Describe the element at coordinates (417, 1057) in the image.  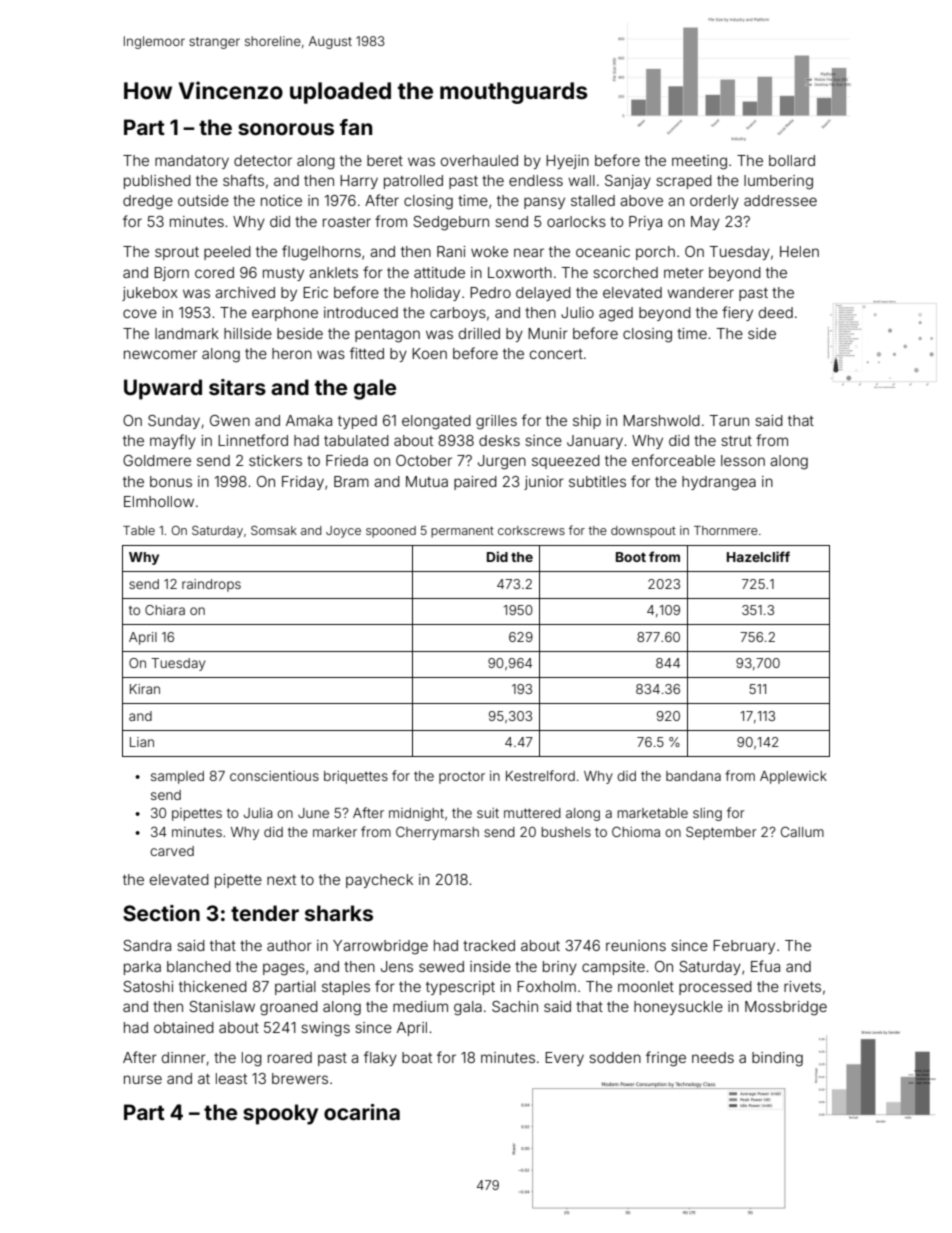
I see `boat` at that location.
